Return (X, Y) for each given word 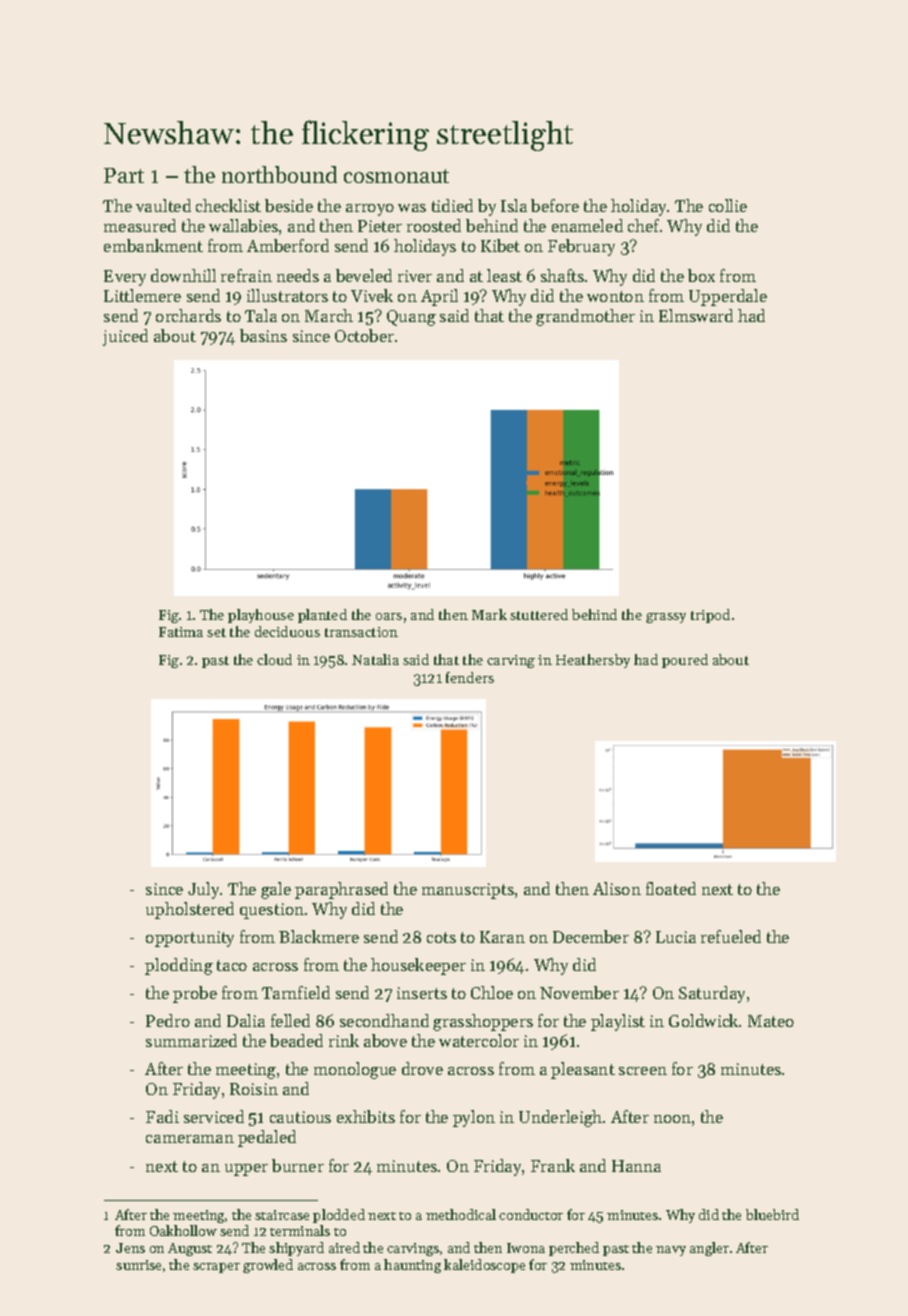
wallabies (243, 225)
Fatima (181, 632)
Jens (130, 1248)
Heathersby (593, 661)
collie (728, 205)
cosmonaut (396, 176)
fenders (470, 677)
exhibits (366, 1116)
